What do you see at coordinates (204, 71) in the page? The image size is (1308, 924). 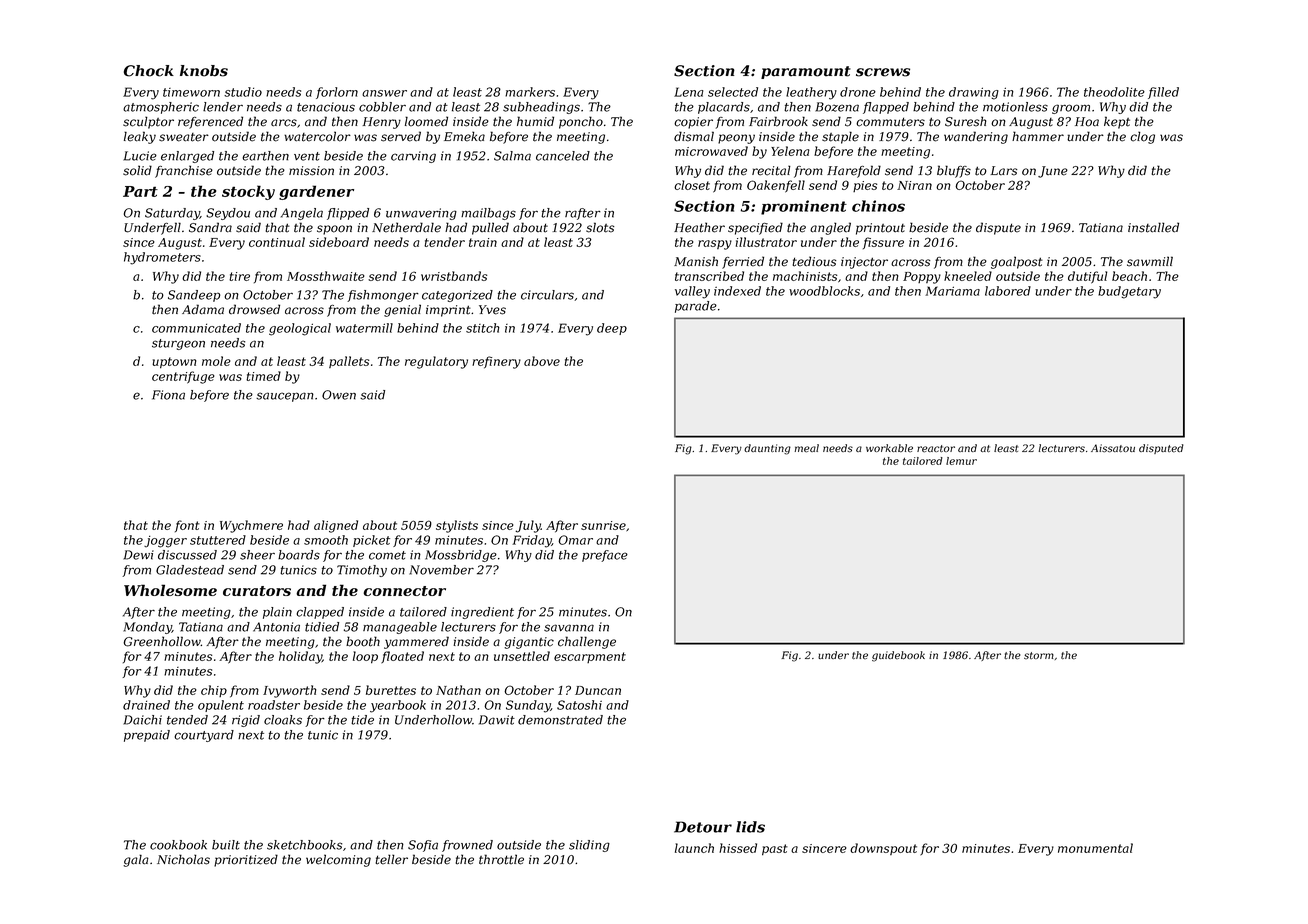 I see `knobs` at bounding box center [204, 71].
